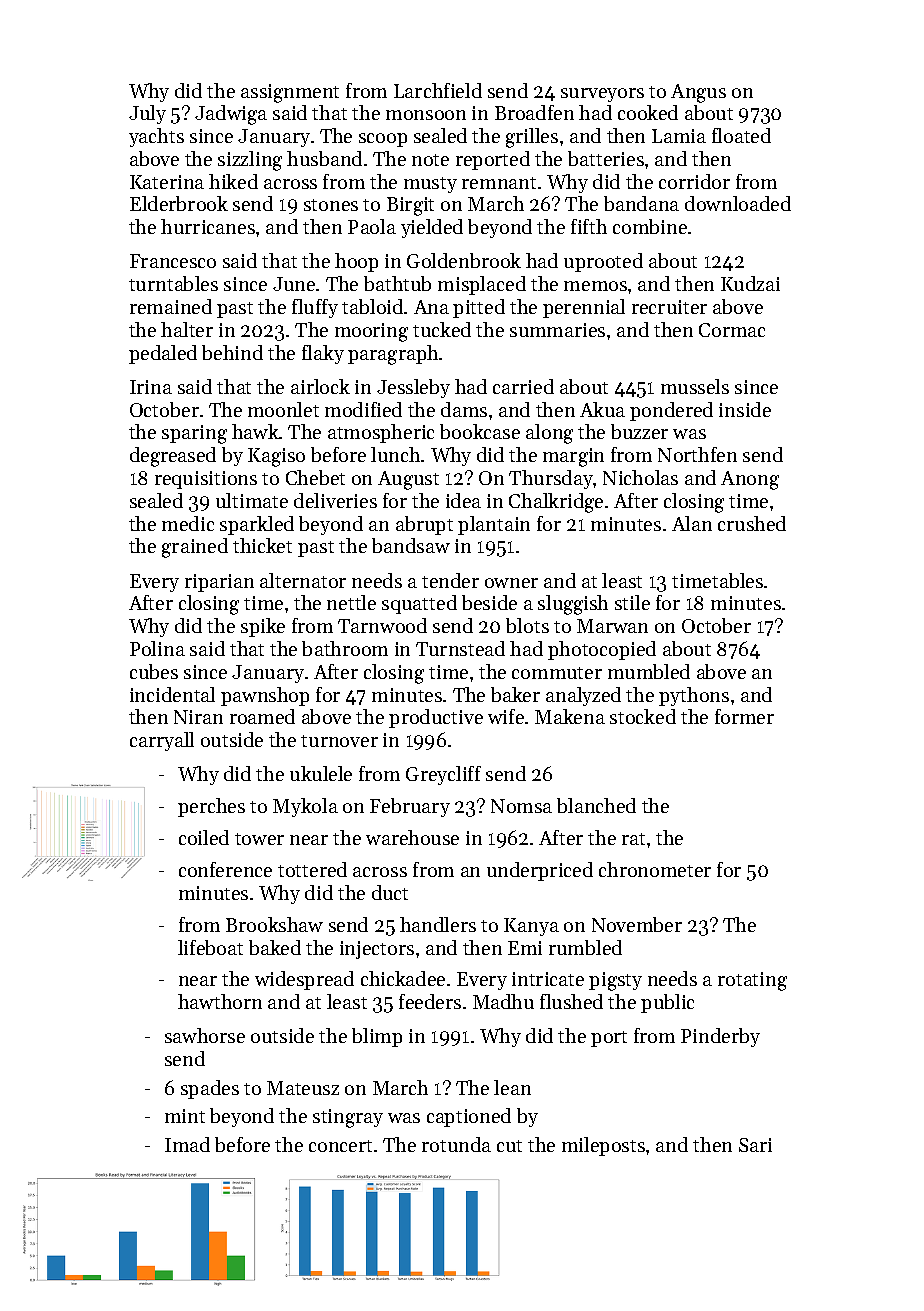  I want to click on mileposts, so click(603, 1146).
